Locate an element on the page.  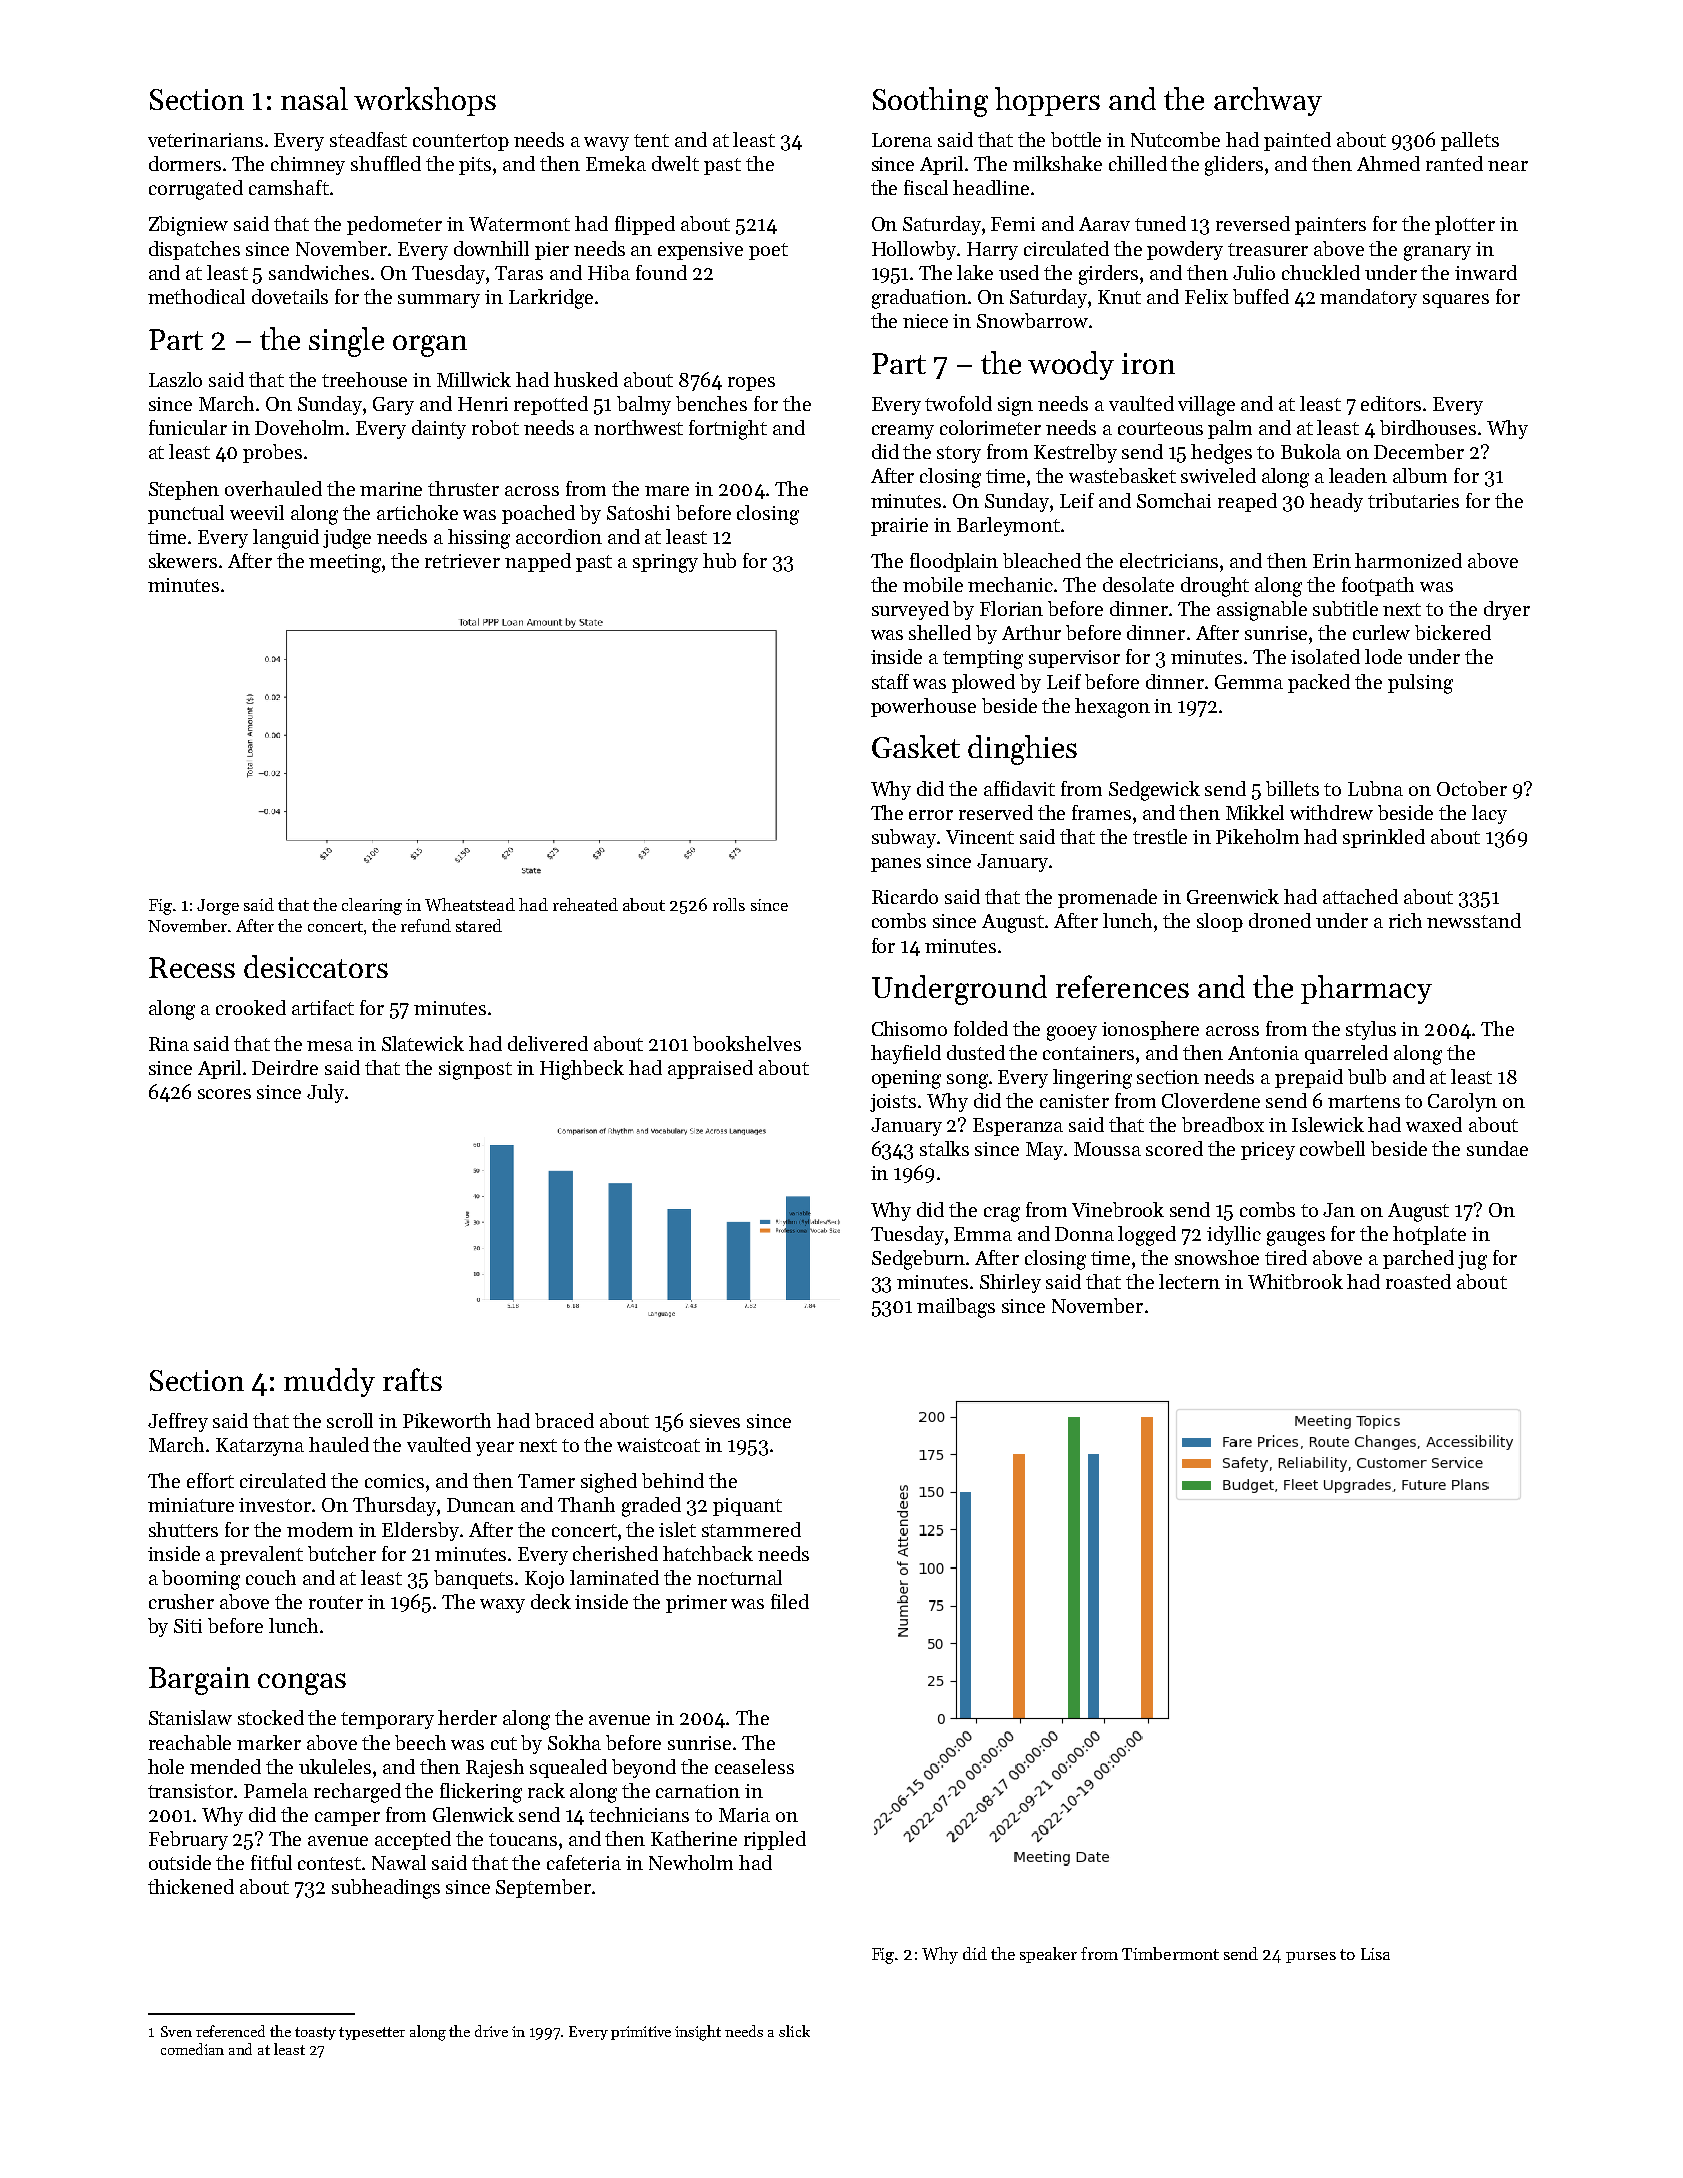
camshaft is located at coordinates (289, 187).
